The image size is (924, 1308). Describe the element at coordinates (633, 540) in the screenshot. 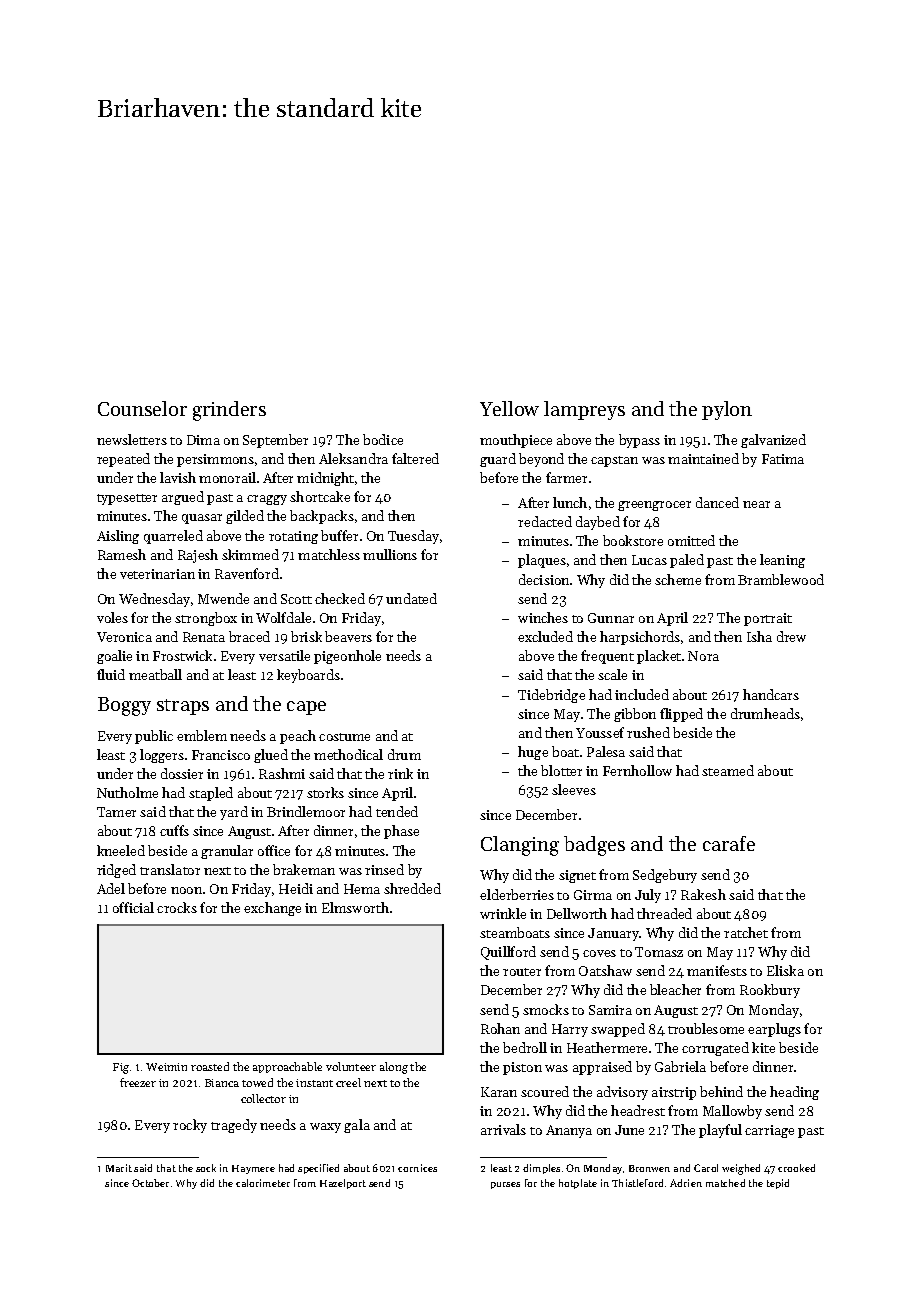

I see `bookstore` at that location.
